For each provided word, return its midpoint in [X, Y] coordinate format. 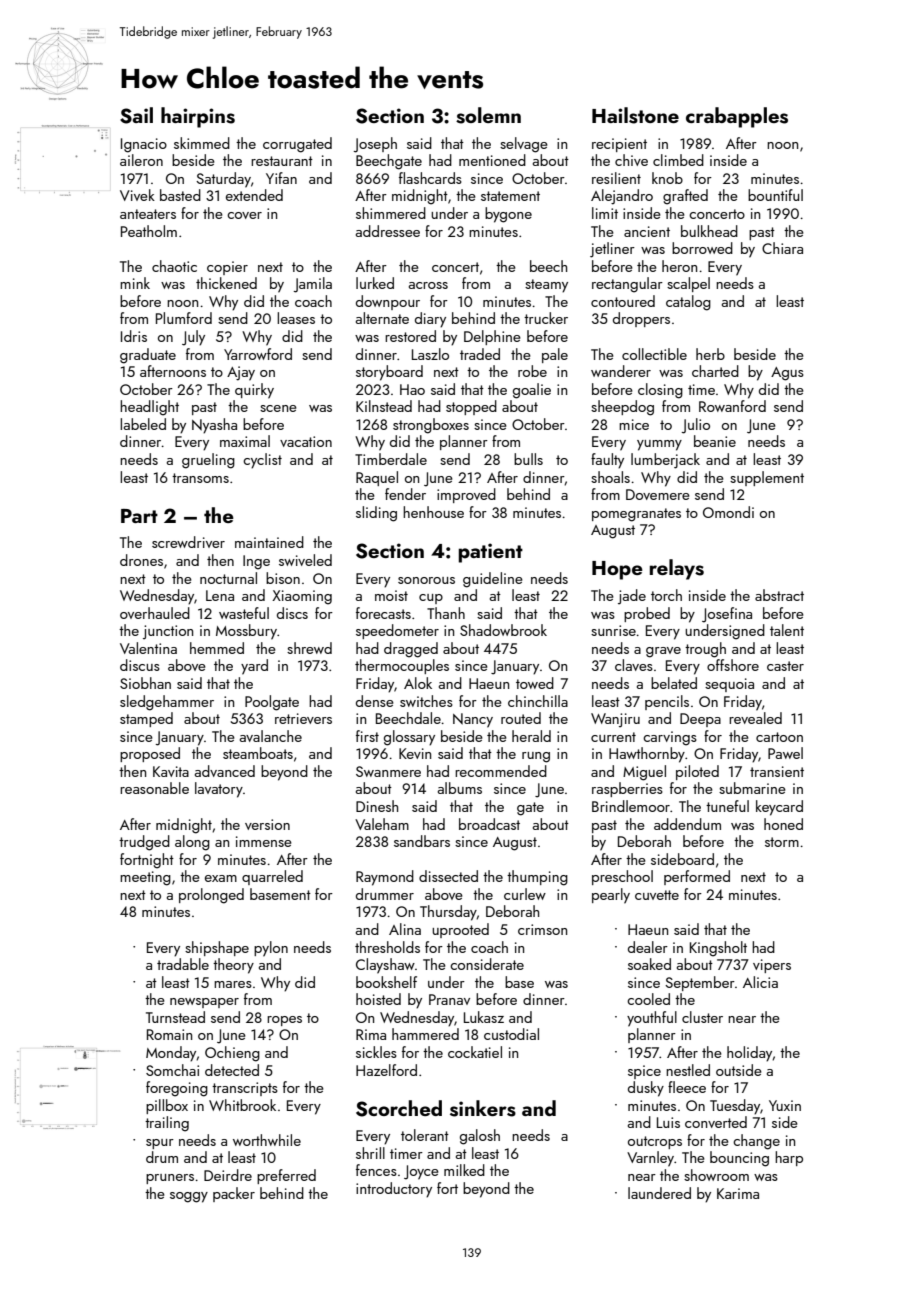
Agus [787, 374]
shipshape [217, 948]
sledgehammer [167, 703]
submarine [752, 788]
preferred [286, 1176]
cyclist [262, 461]
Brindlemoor [631, 806]
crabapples [737, 117]
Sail [136, 115]
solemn [488, 115]
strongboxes [431, 426]
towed [535, 683]
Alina [405, 929]
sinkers [483, 1108]
